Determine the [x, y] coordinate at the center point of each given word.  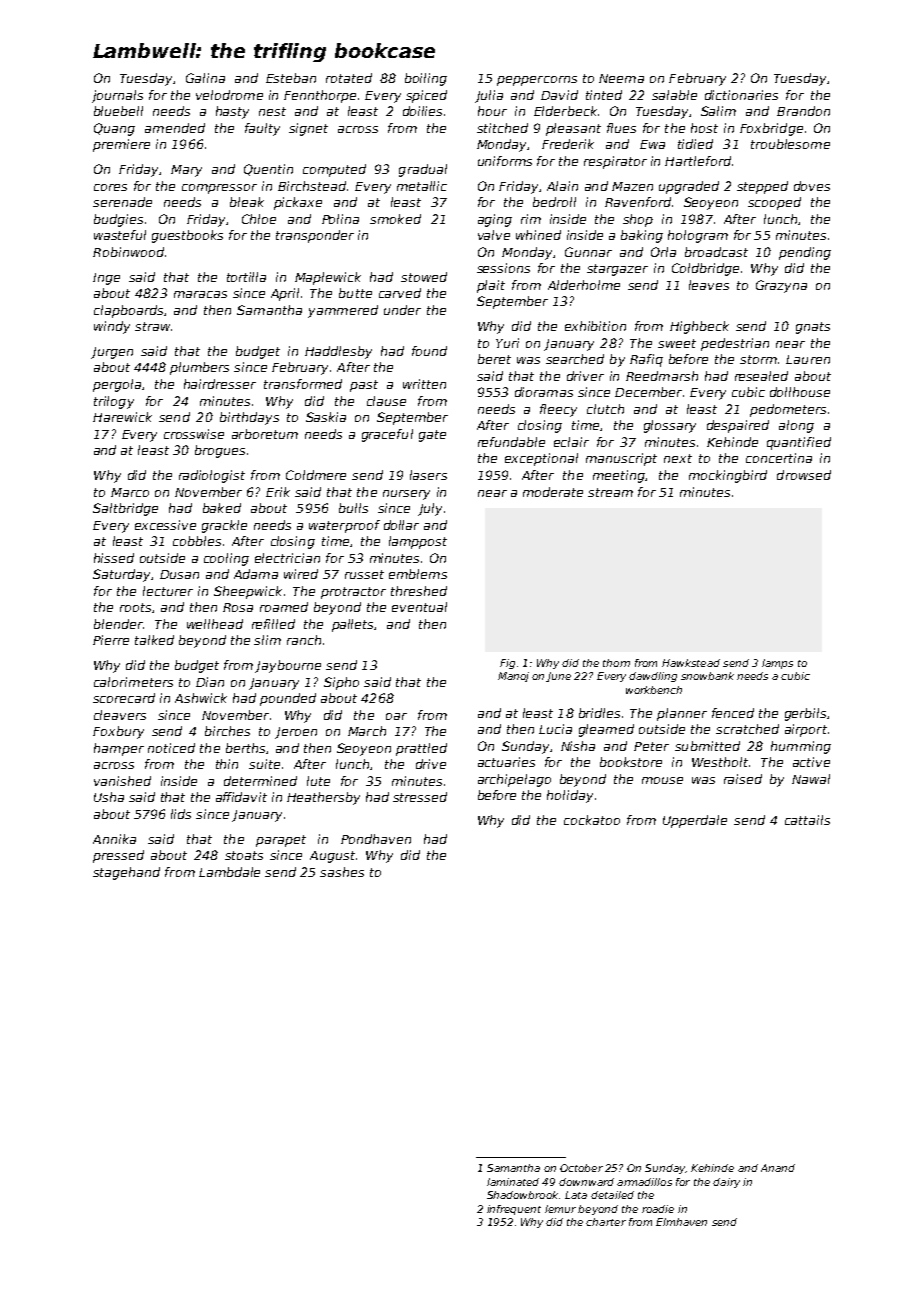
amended [175, 128]
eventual [419, 607]
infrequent [514, 1210]
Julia [489, 96]
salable [674, 95]
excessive [165, 525]
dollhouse [800, 392]
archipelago [514, 780]
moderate [553, 492]
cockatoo [592, 820]
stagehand [126, 873]
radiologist [212, 476]
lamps [777, 664]
